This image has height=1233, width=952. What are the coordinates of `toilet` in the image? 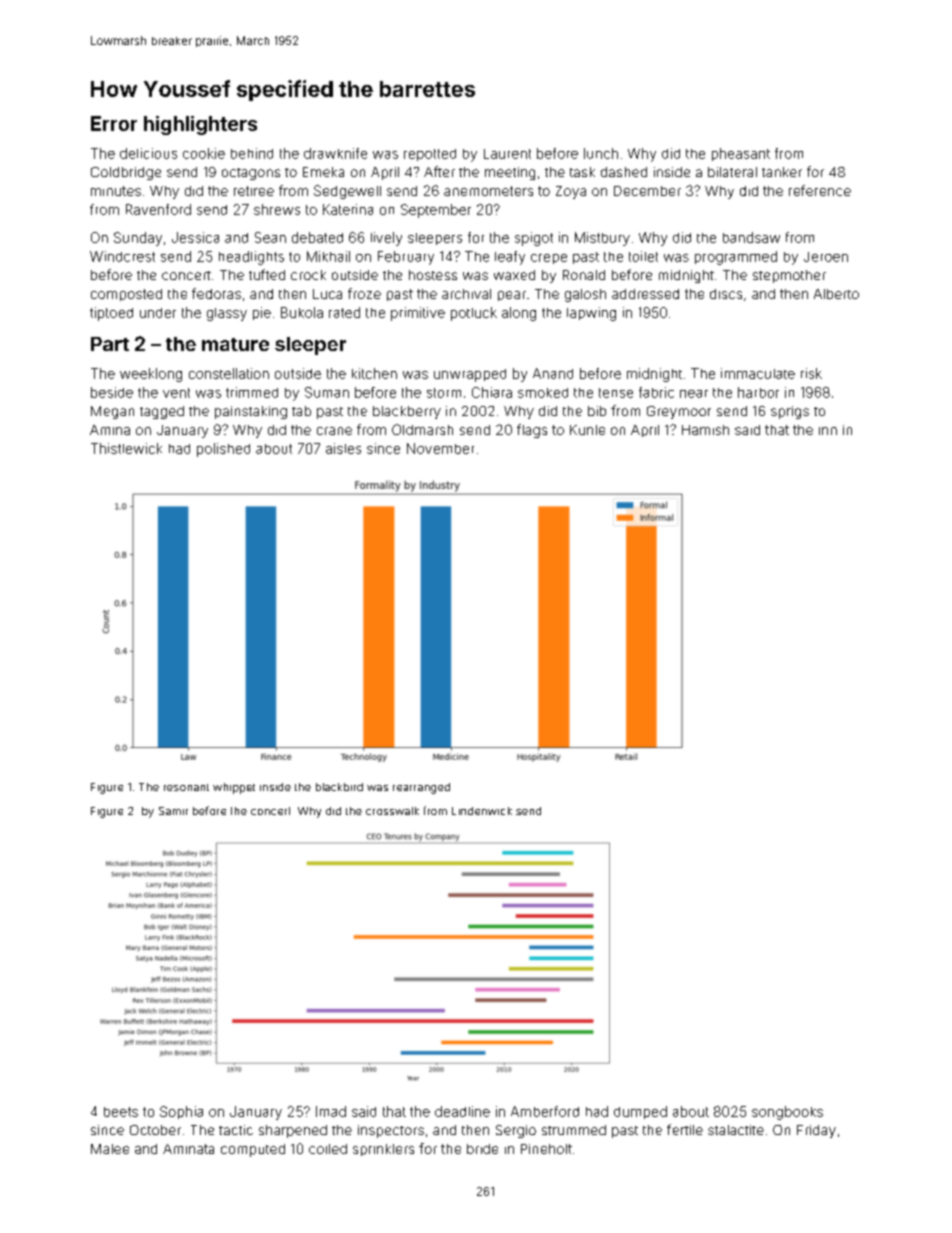 It's located at (643, 256).
